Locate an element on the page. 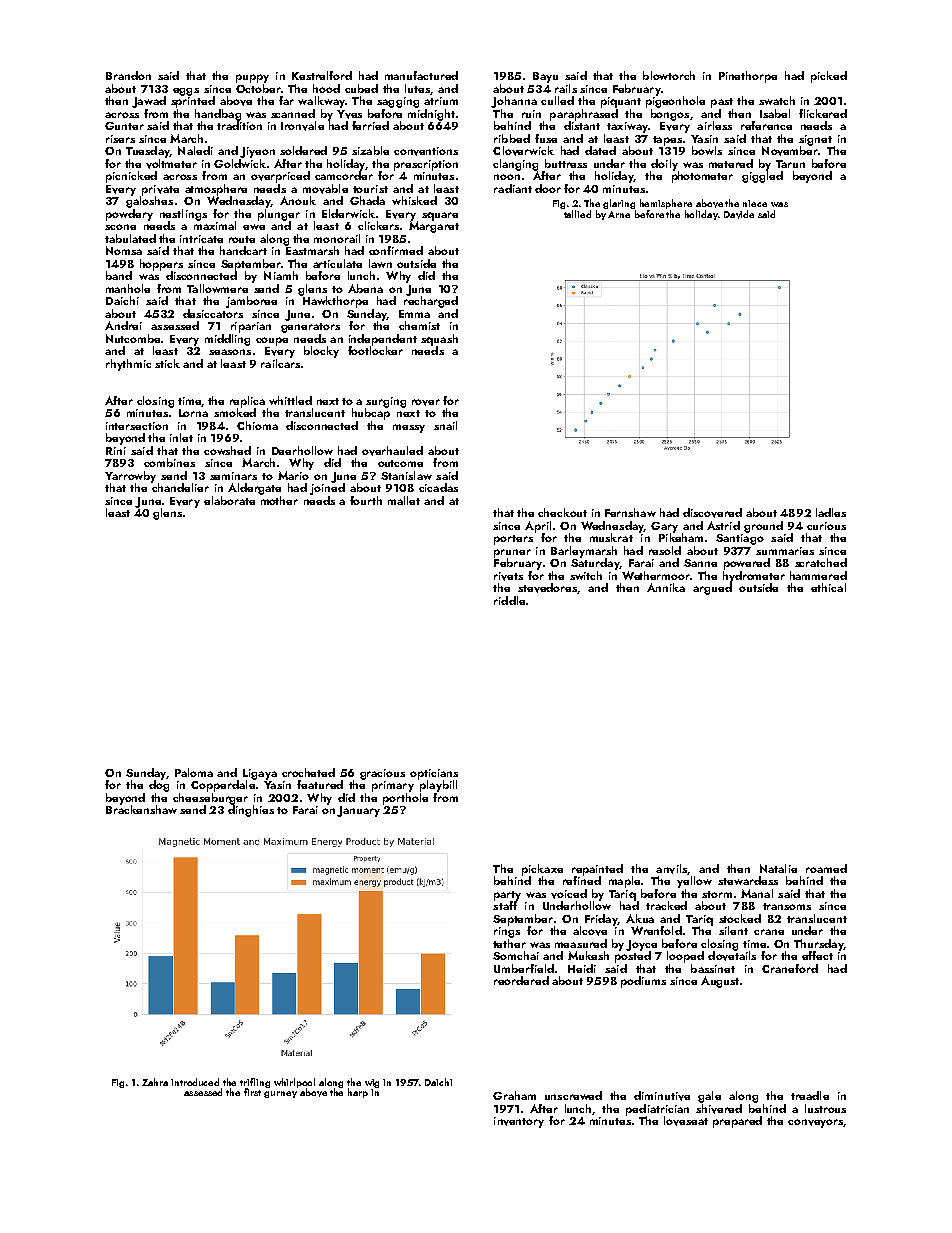 Image resolution: width=952 pixels, height=1233 pixels. gurney is located at coordinates (280, 1094).
